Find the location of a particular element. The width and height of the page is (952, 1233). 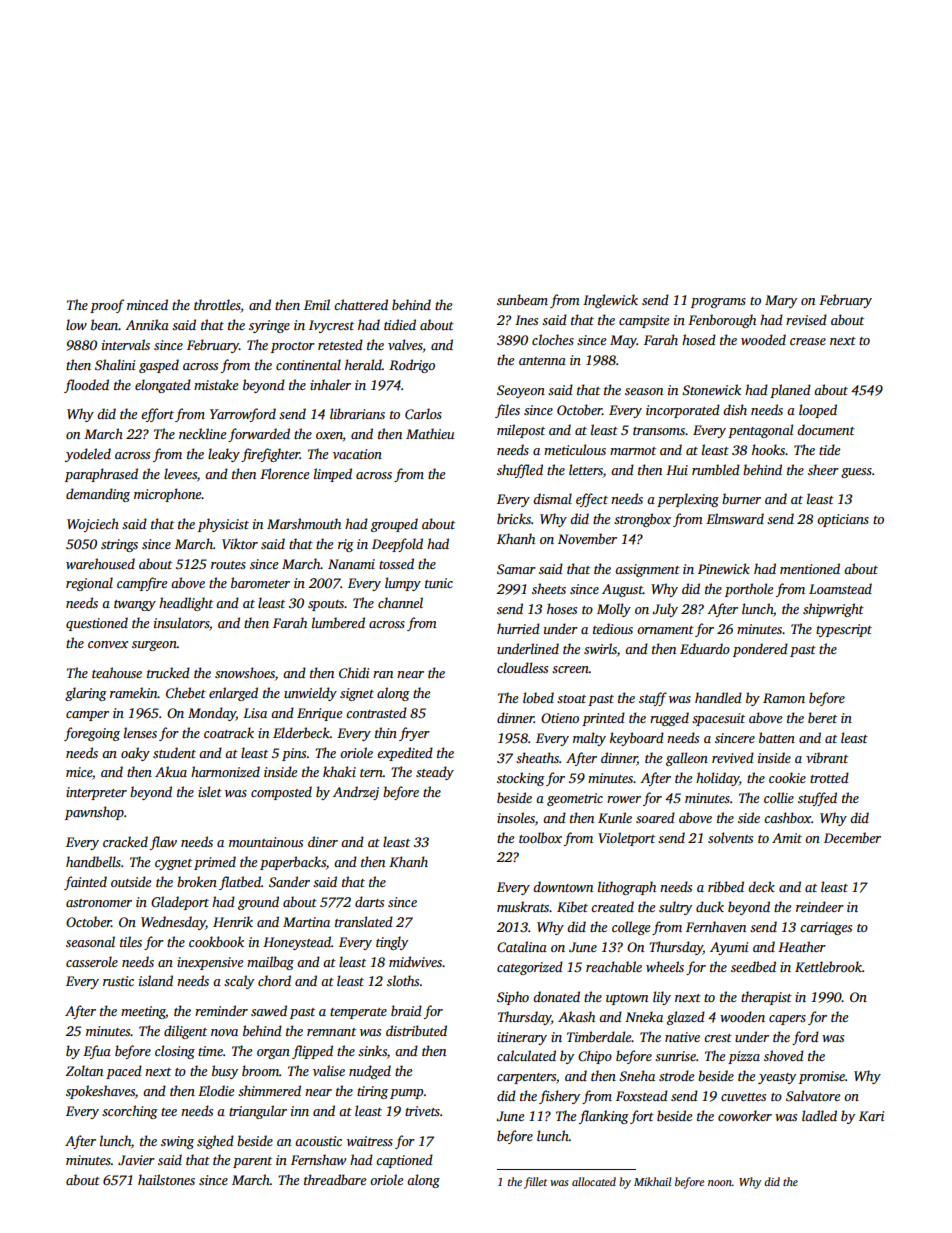

revised is located at coordinates (806, 319).
